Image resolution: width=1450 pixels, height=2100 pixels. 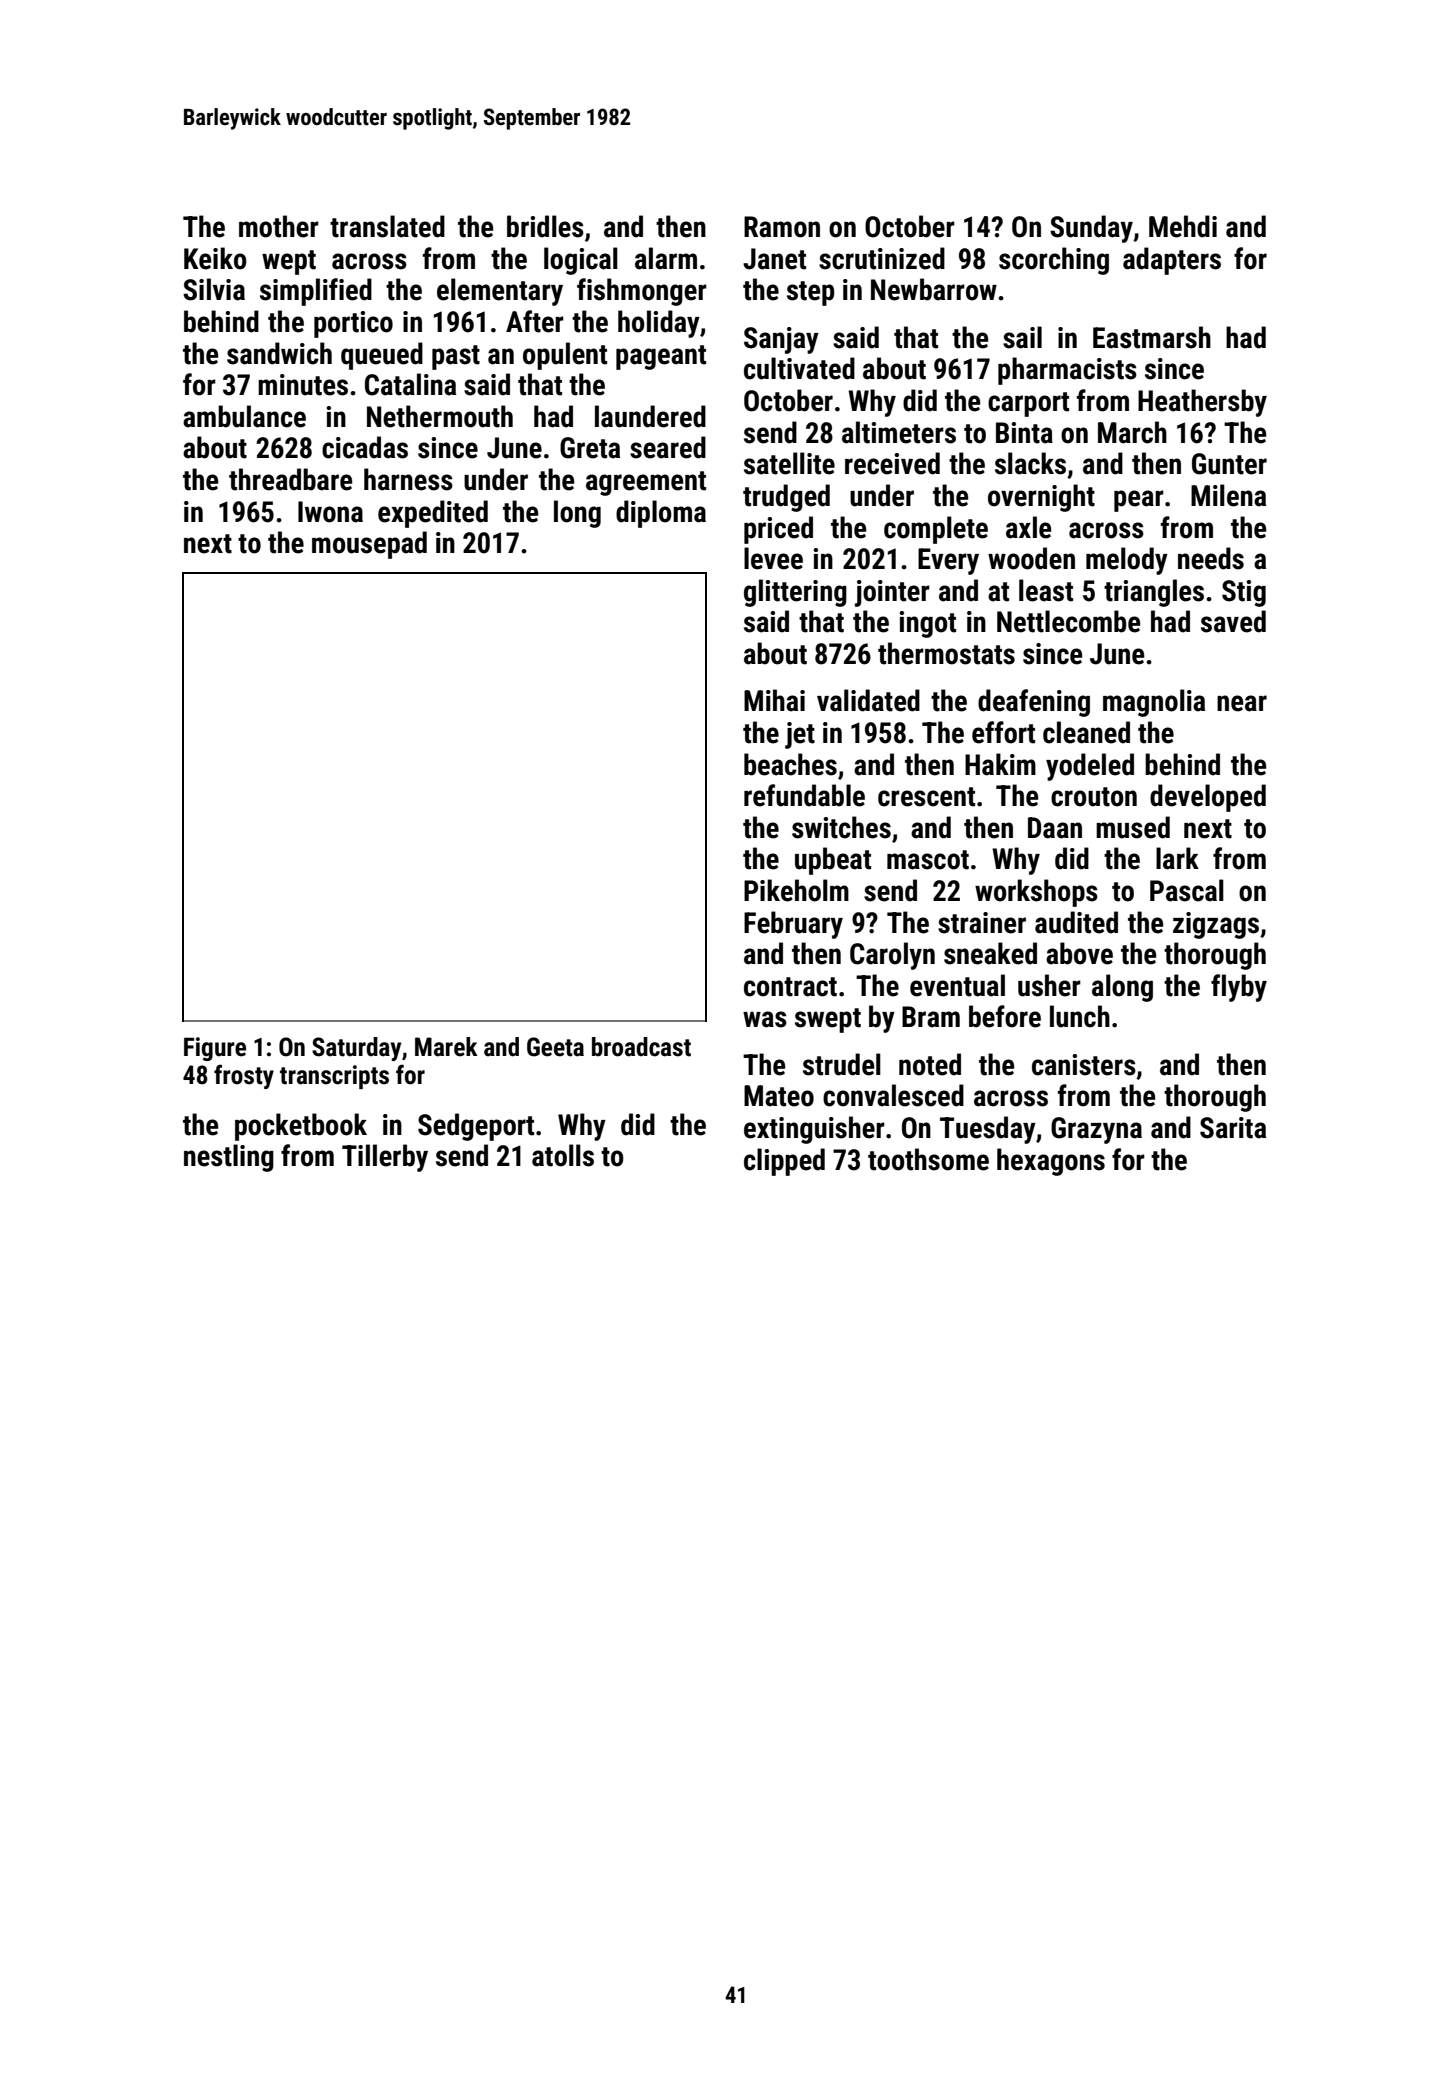 I want to click on Marek, so click(x=446, y=1047).
